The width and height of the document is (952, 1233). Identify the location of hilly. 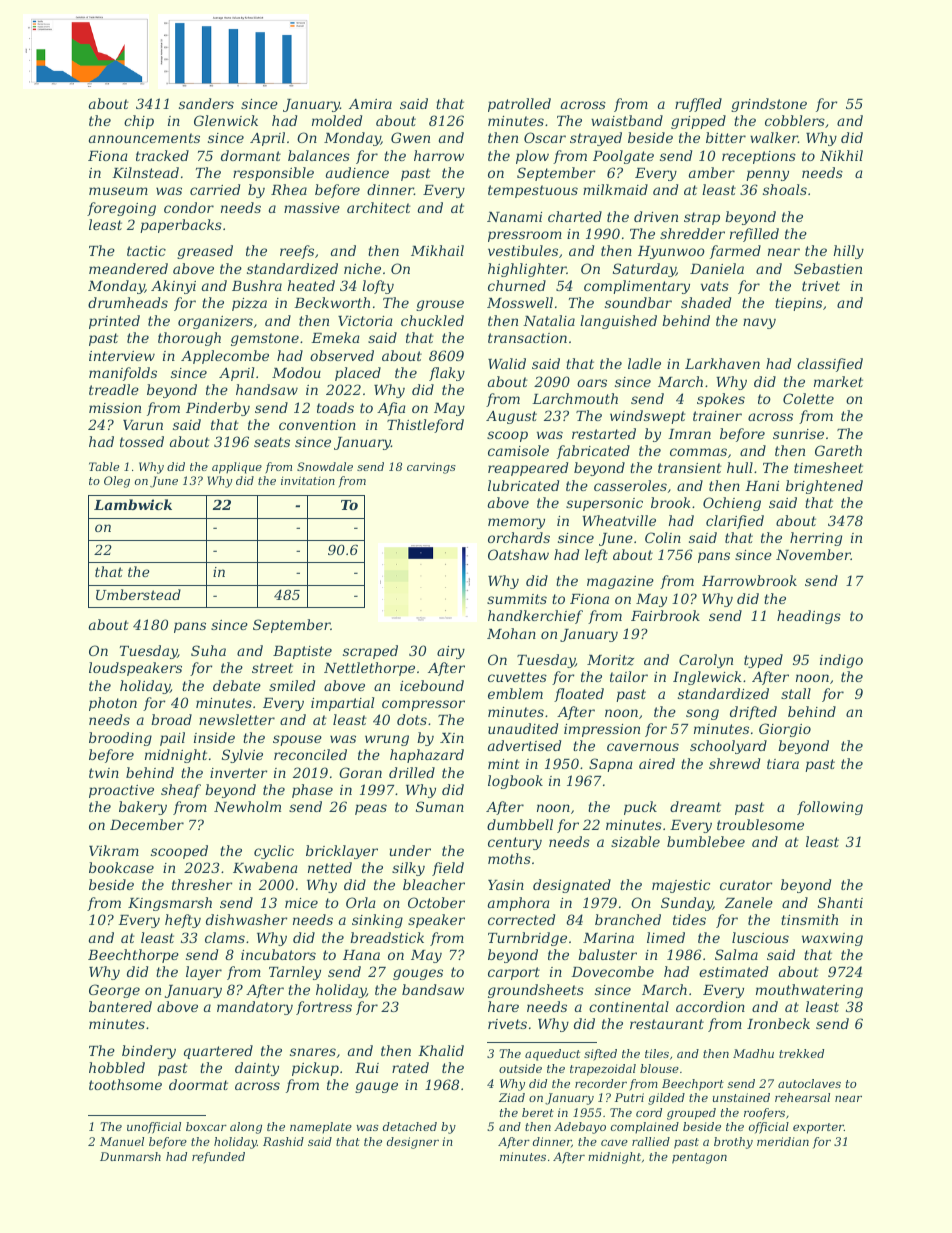
(849, 252).
